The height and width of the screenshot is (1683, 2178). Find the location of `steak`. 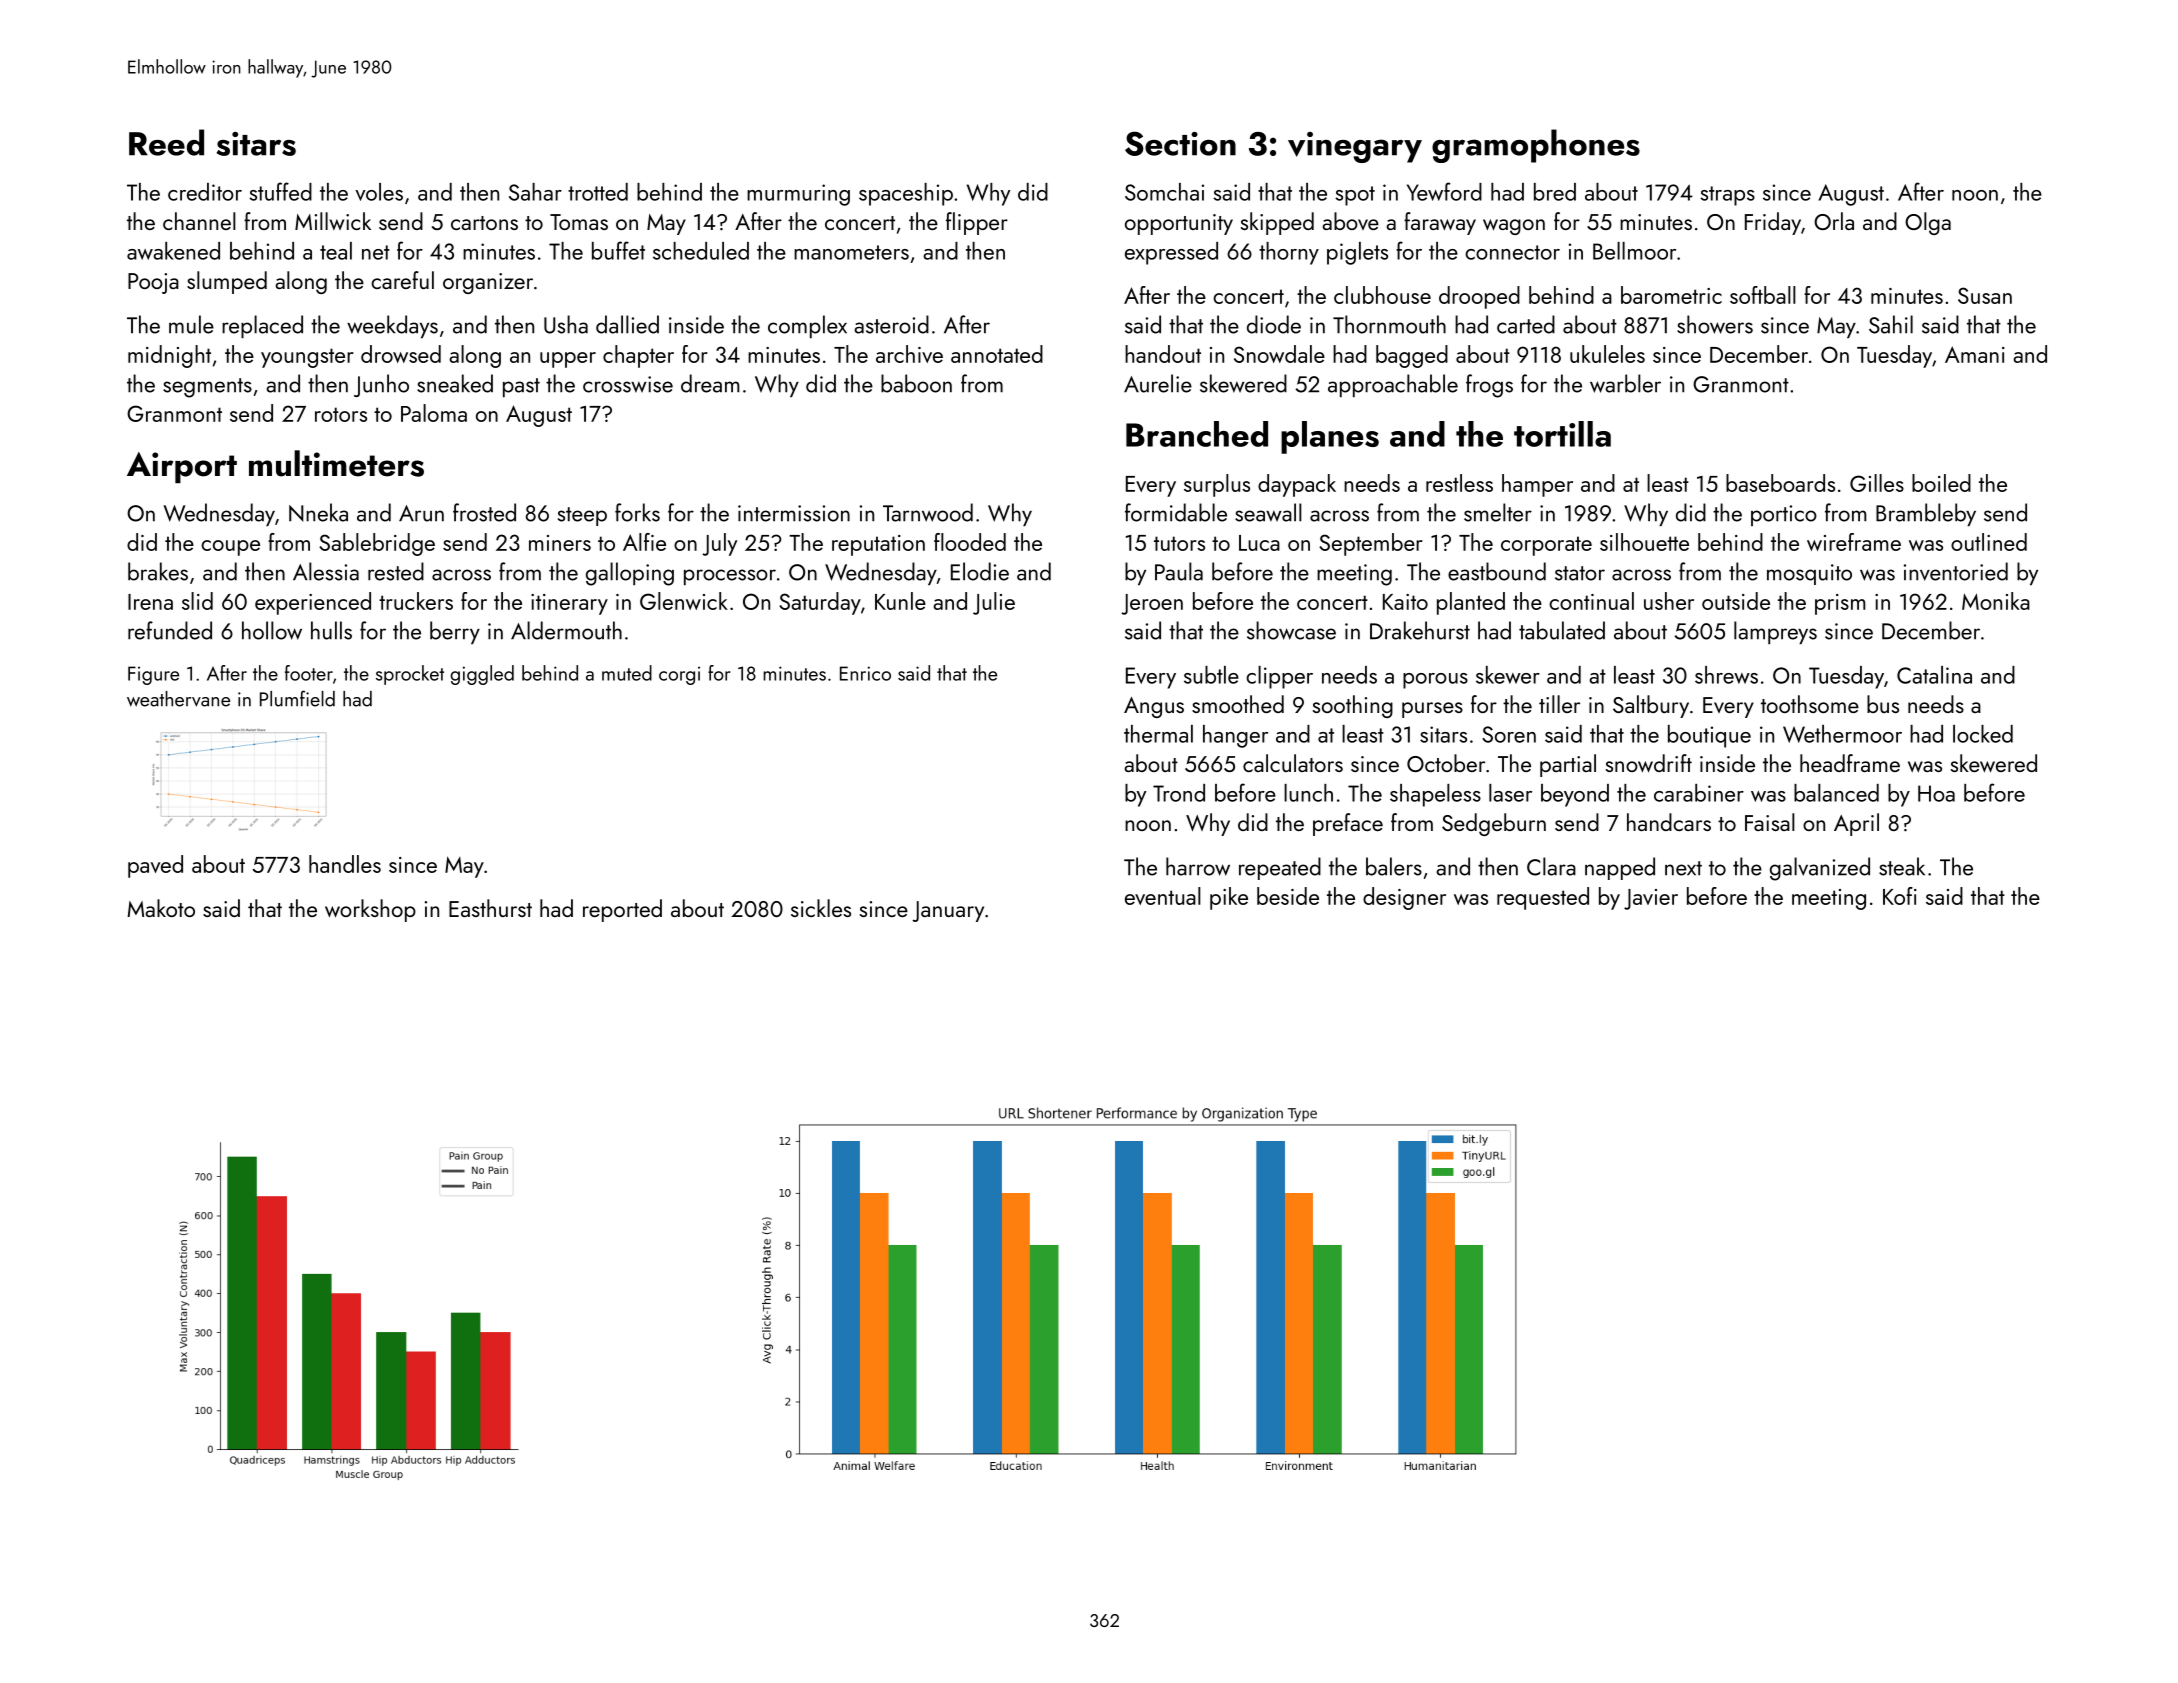

steak is located at coordinates (1902, 866).
